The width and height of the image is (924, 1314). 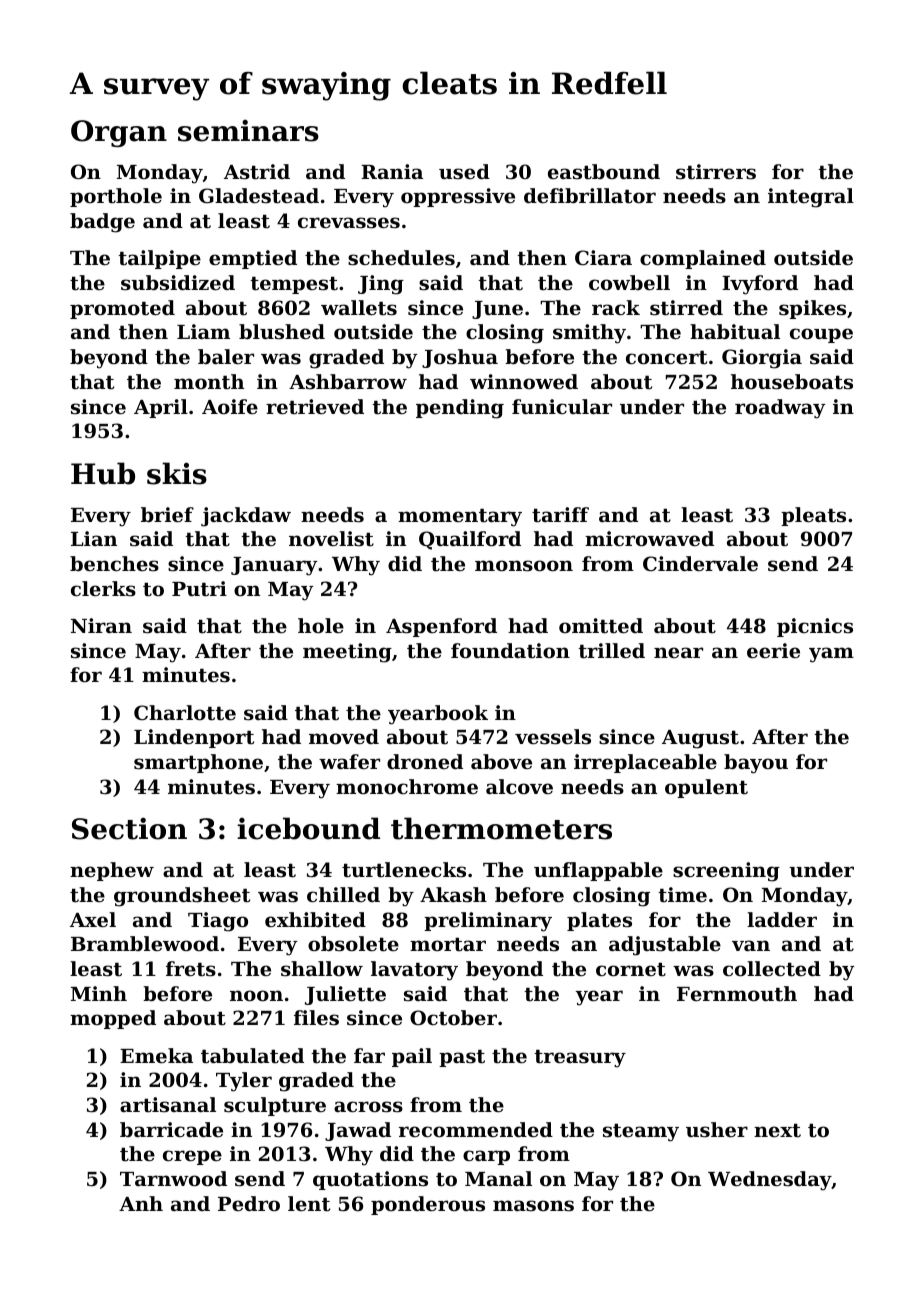 I want to click on Organ, so click(x=119, y=133).
